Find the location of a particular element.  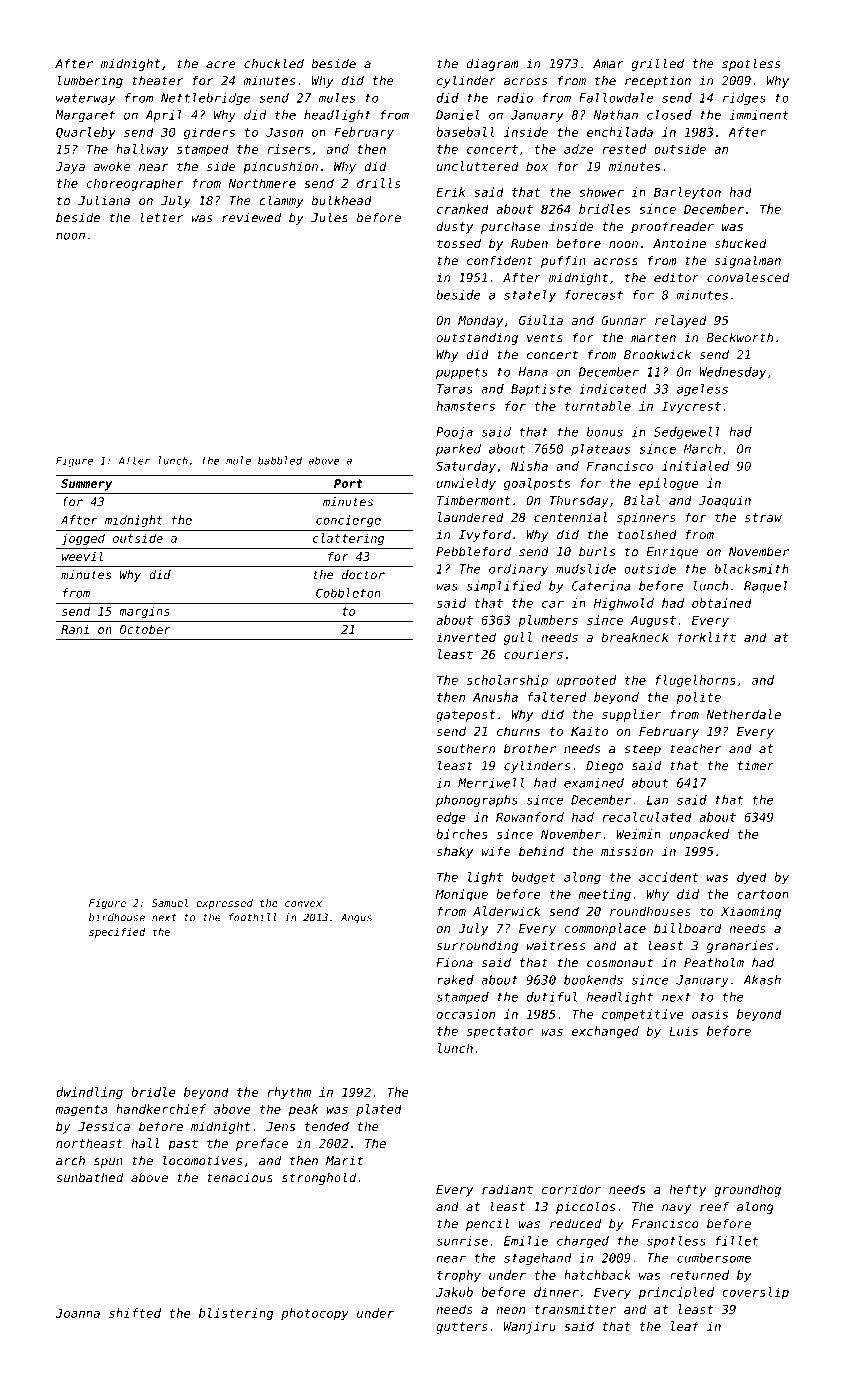

bookends is located at coordinates (593, 980).
